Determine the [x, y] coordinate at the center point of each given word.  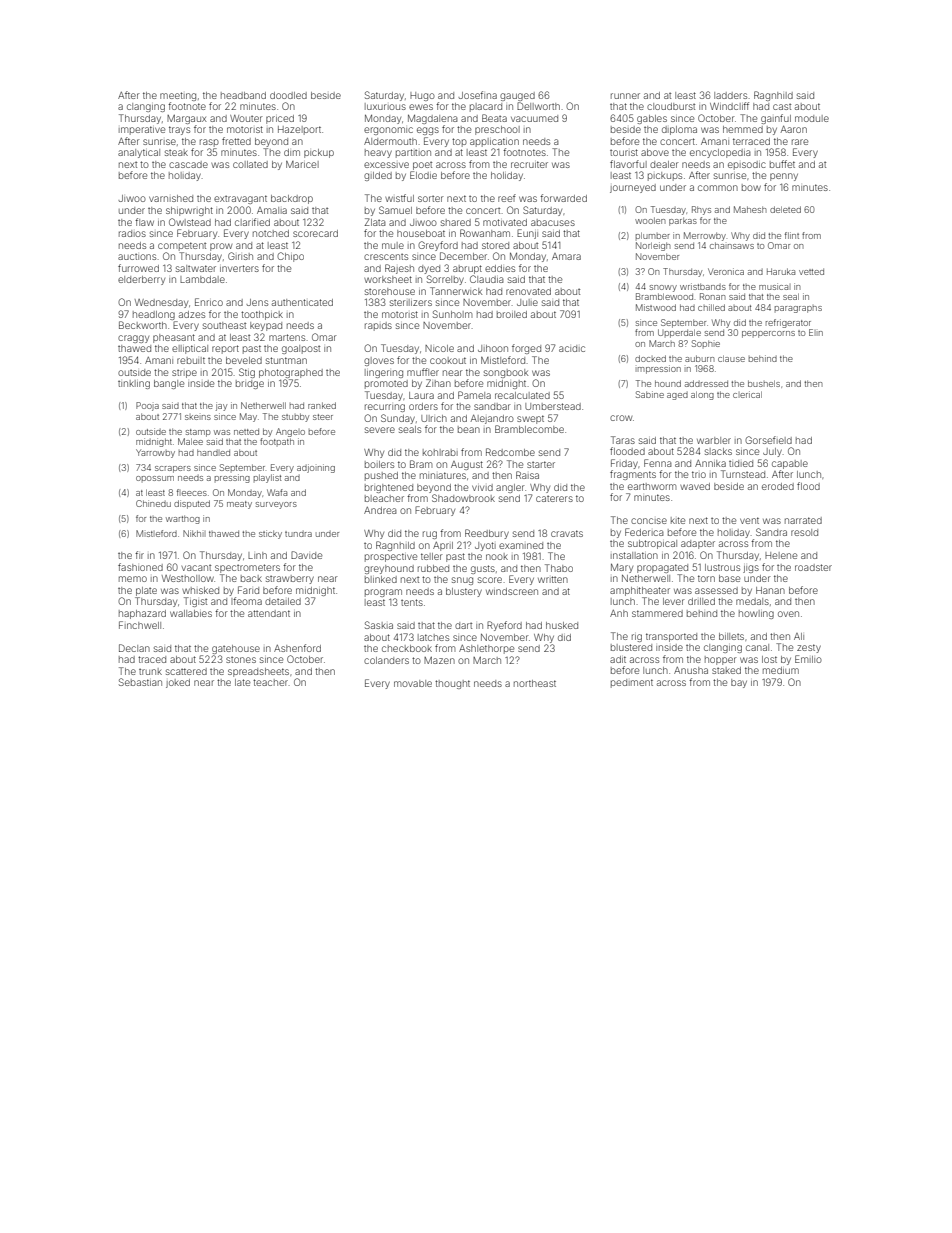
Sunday [398, 419]
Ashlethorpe [486, 649]
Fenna [658, 463]
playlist [268, 478]
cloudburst [671, 106]
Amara [566, 256]
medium [781, 670]
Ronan [713, 296]
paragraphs [798, 309]
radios [132, 233]
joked [178, 683]
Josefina [477, 95]
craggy [133, 339]
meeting [178, 96]
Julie [527, 302]
